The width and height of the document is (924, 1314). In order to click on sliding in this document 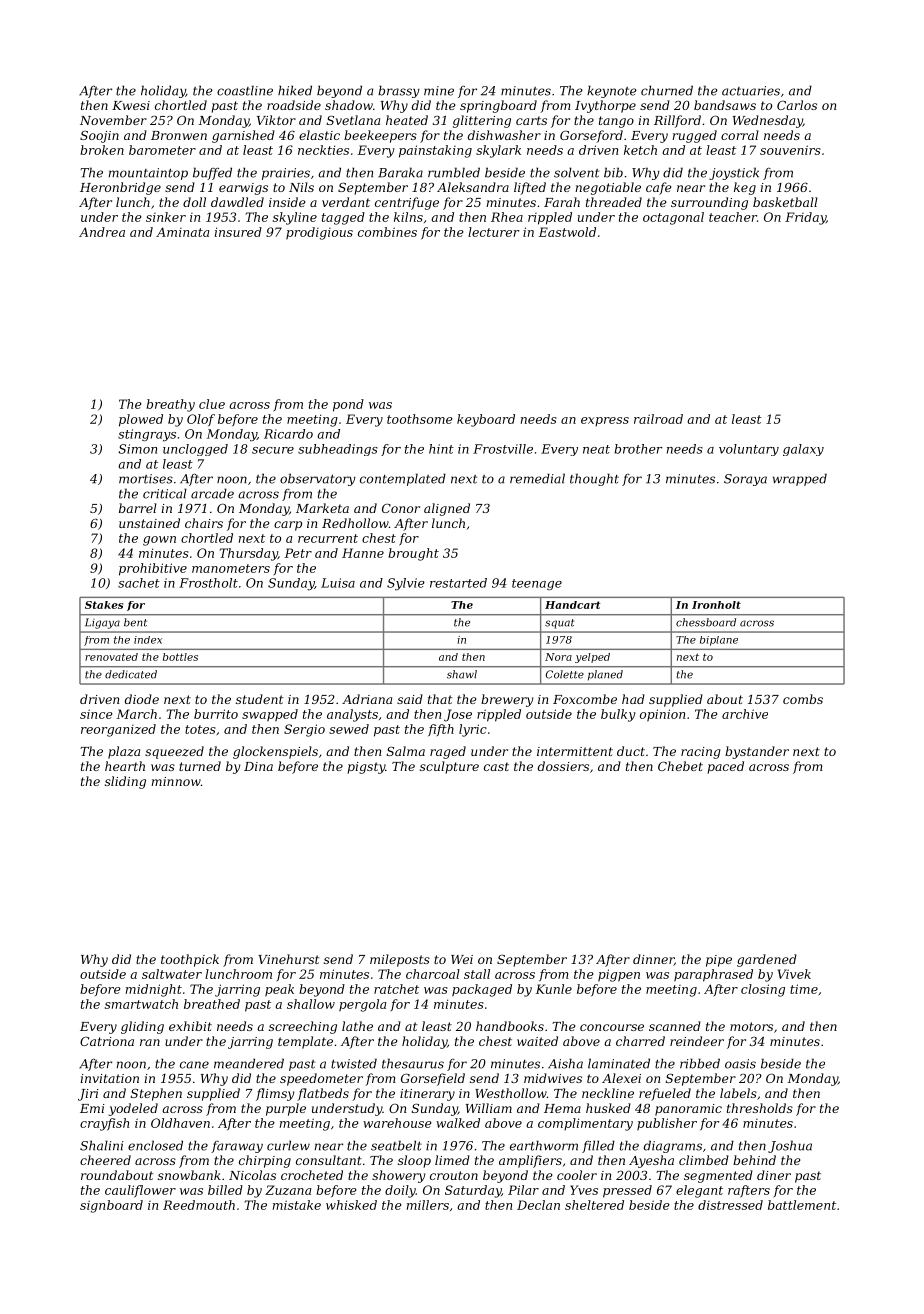, I will do `click(125, 782)`.
